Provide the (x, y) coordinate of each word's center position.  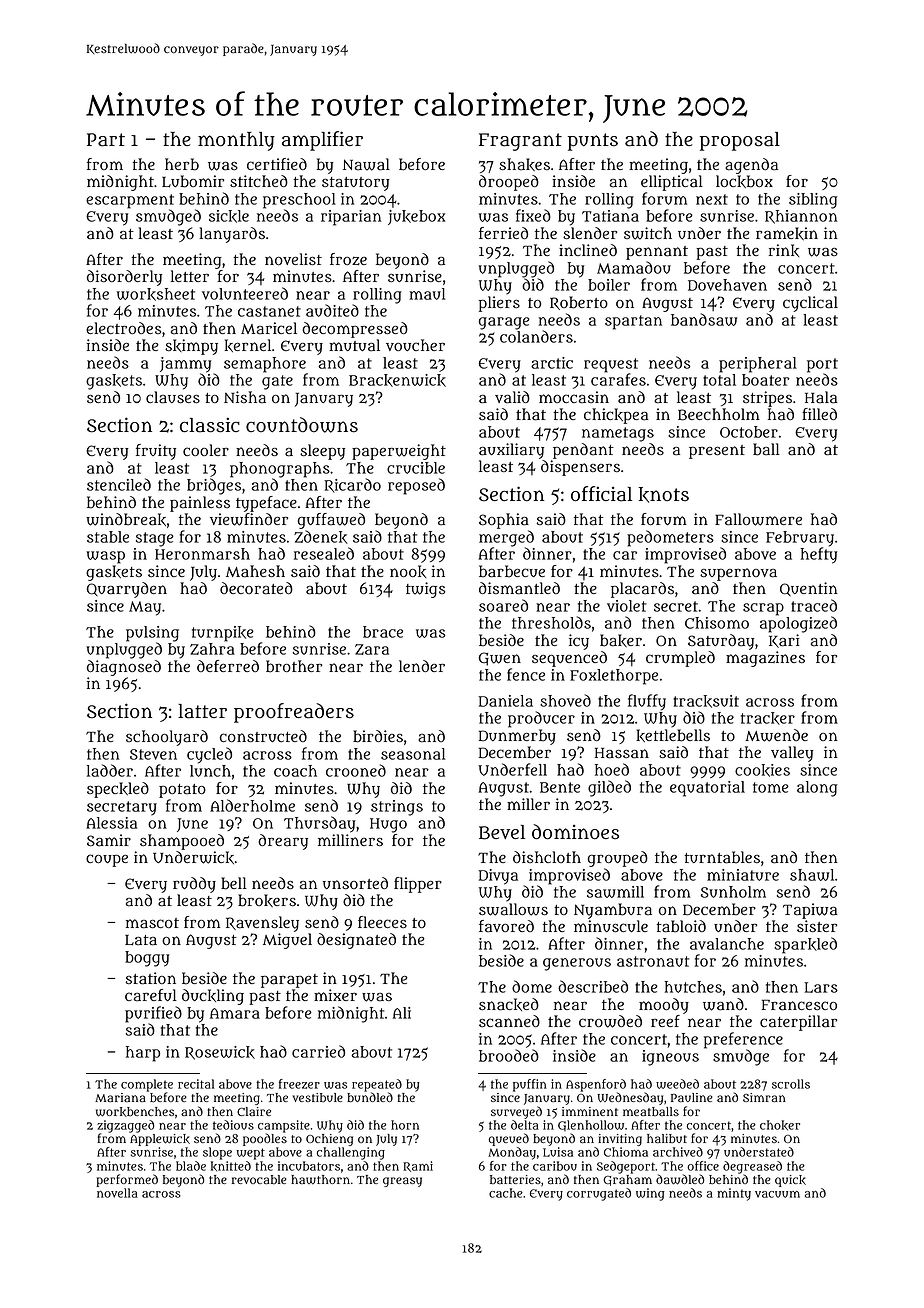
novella (117, 1193)
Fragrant (520, 142)
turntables (722, 857)
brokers (267, 900)
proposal (740, 141)
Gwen (500, 659)
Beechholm (719, 414)
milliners (350, 840)
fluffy (647, 702)
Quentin (809, 589)
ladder (110, 770)
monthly (236, 141)
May (145, 608)
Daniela (505, 701)
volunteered (245, 293)
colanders (536, 336)
